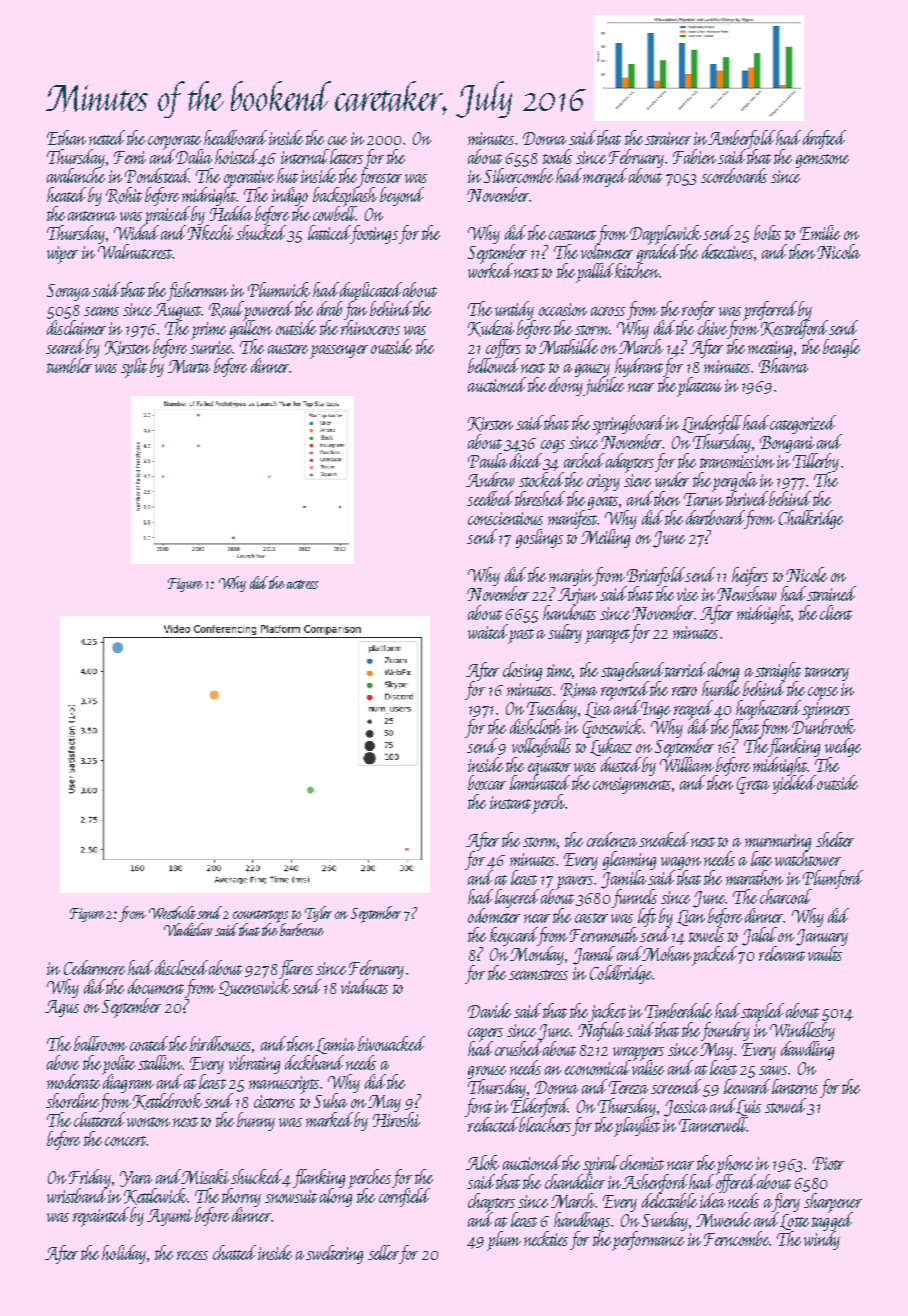 The width and height of the screenshot is (908, 1316). Describe the element at coordinates (566, 386) in the screenshot. I see `ebony` at that location.
